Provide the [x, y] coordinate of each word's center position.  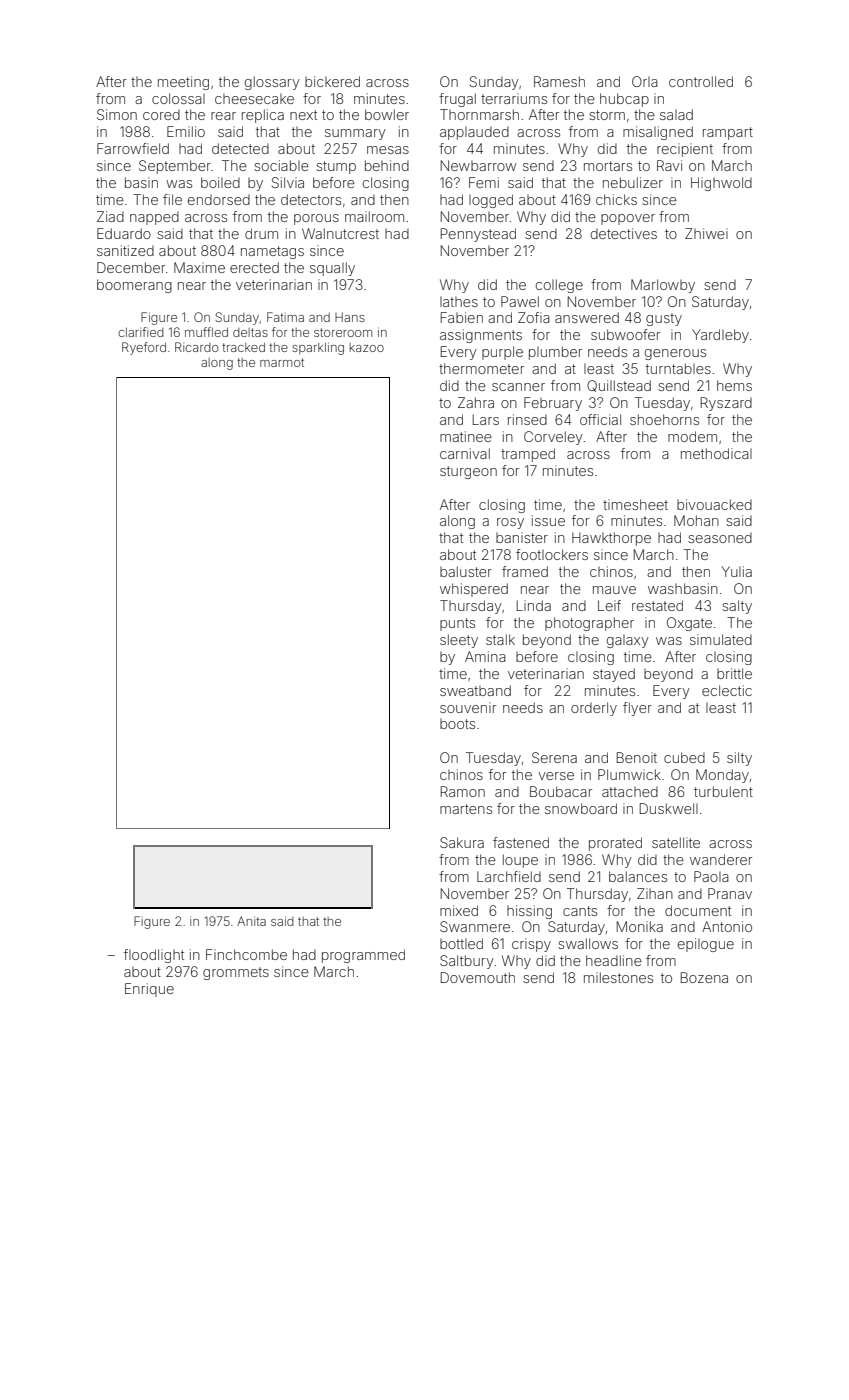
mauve [614, 590]
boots [457, 724]
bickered [332, 81]
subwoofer [625, 334]
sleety [459, 641]
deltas [250, 332]
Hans [350, 317]
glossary [272, 83]
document [698, 910]
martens [466, 809]
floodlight [154, 956]
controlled [701, 81]
